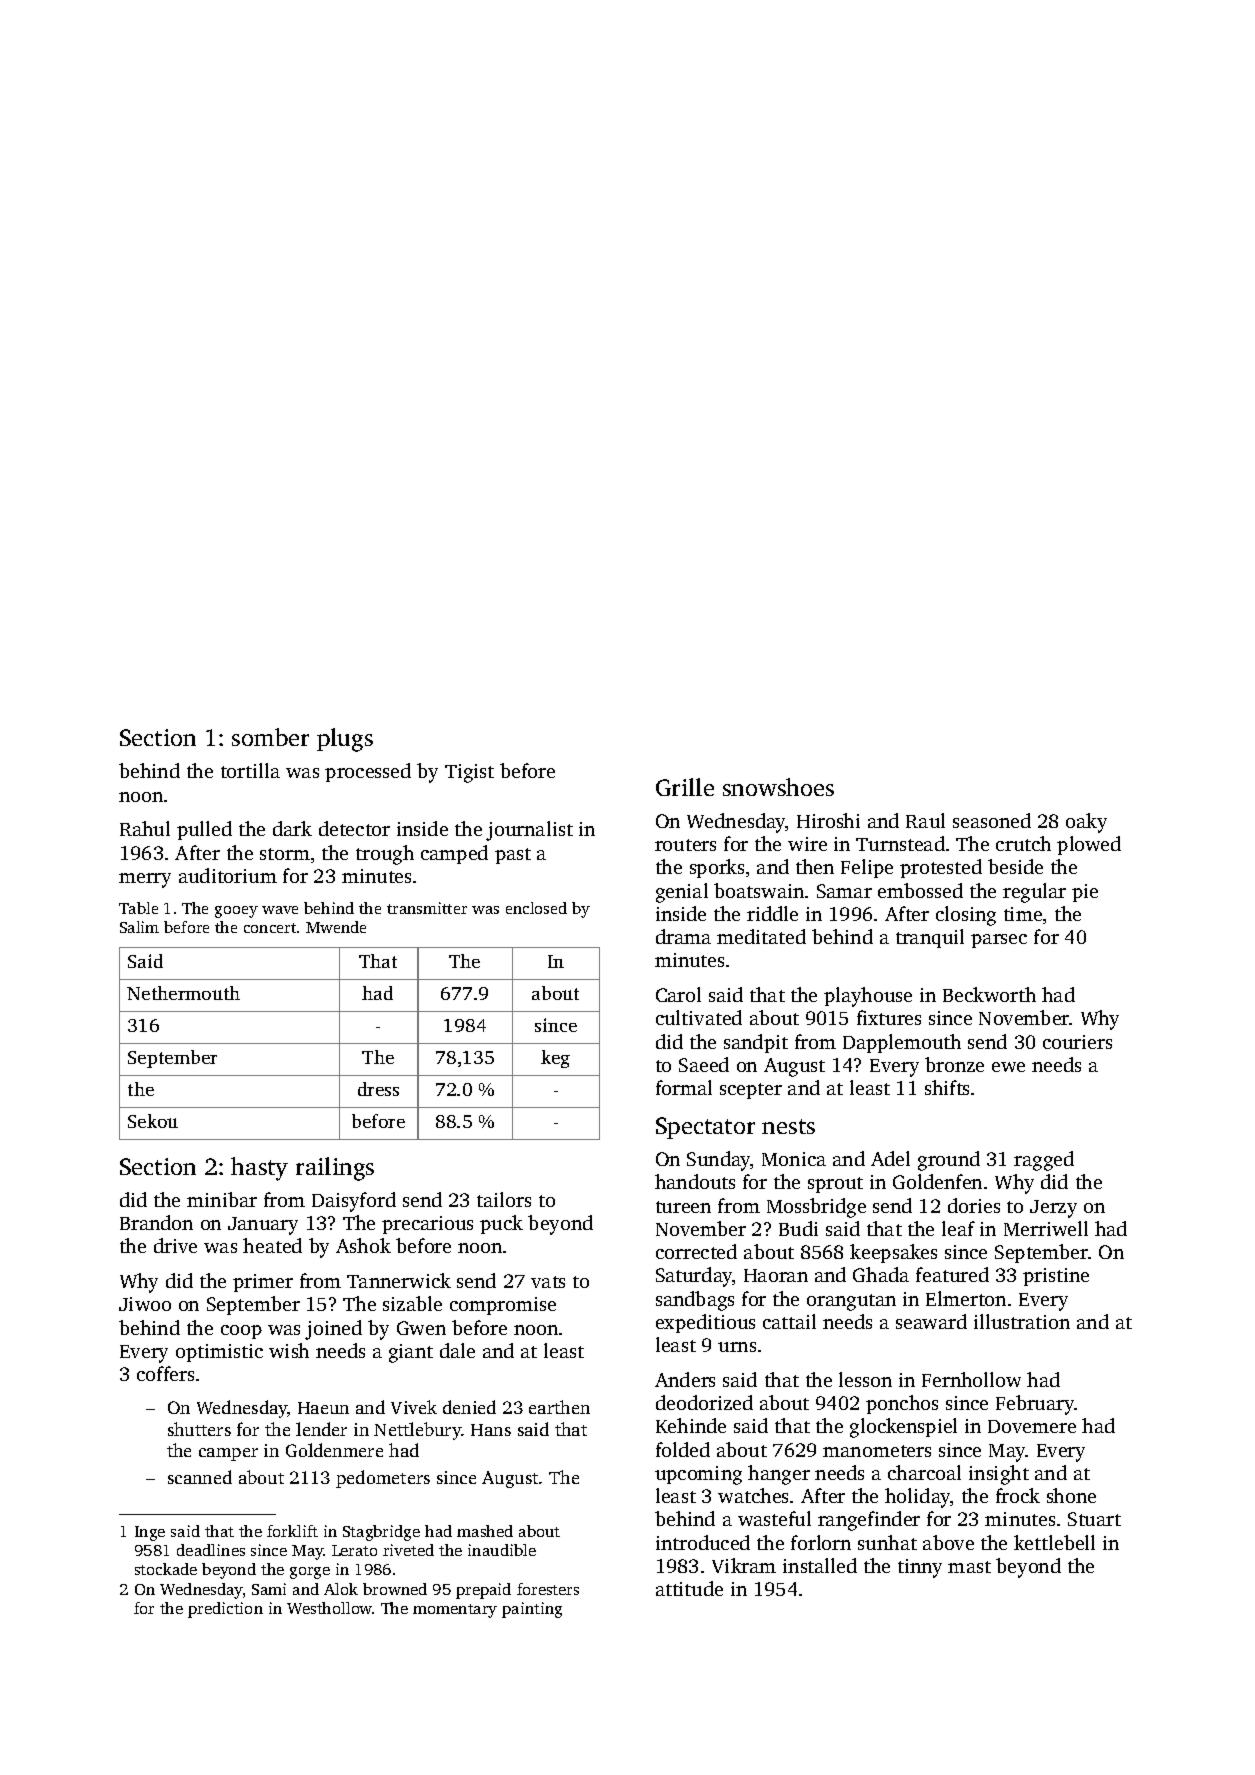 This page has width=1255, height=1775. Describe the element at coordinates (536, 908) in the page. I see `enclosed` at that location.
